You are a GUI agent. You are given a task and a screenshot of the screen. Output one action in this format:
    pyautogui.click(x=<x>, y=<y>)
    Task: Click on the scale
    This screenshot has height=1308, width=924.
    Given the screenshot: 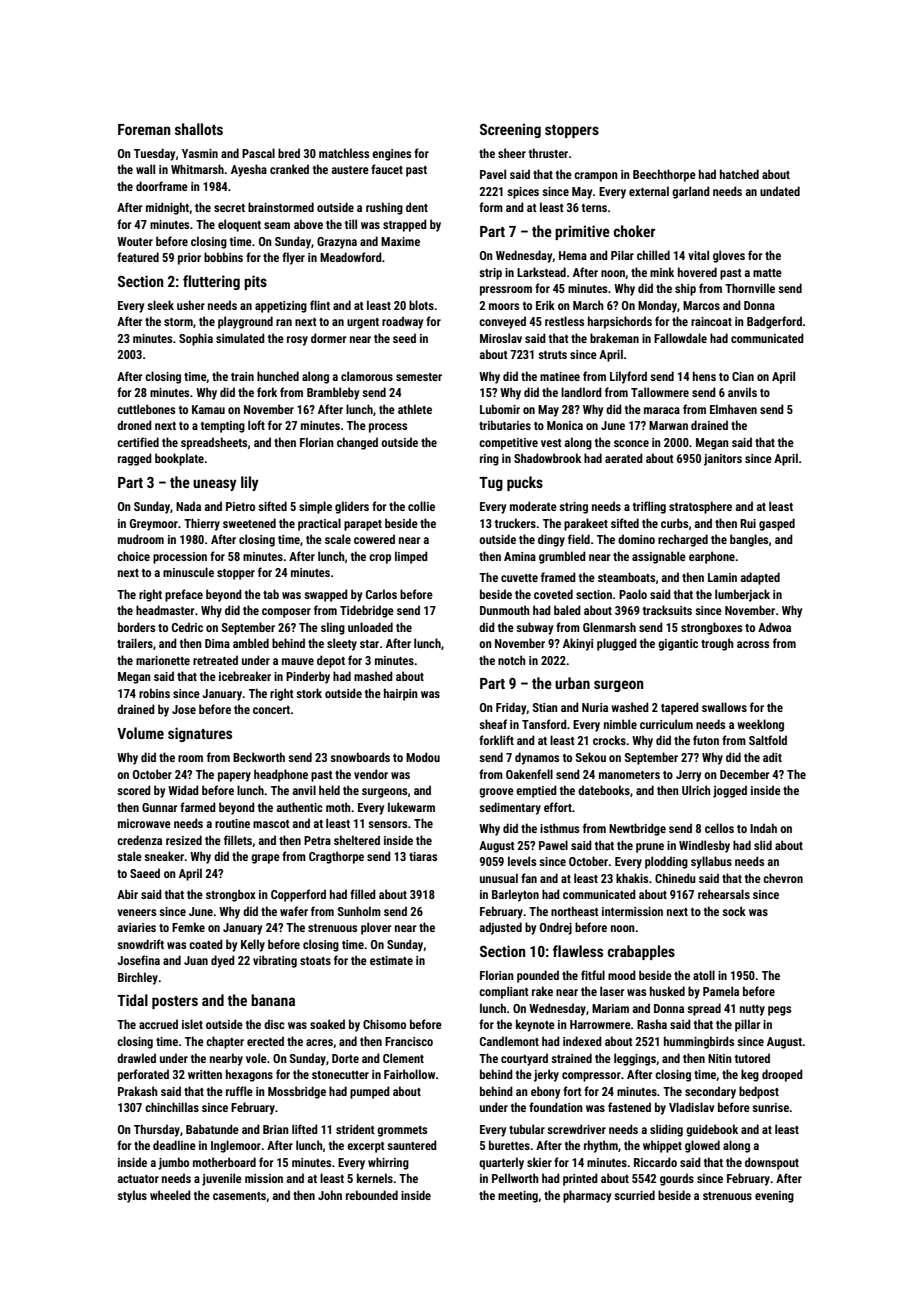 What is the action you would take?
    pyautogui.click(x=338, y=539)
